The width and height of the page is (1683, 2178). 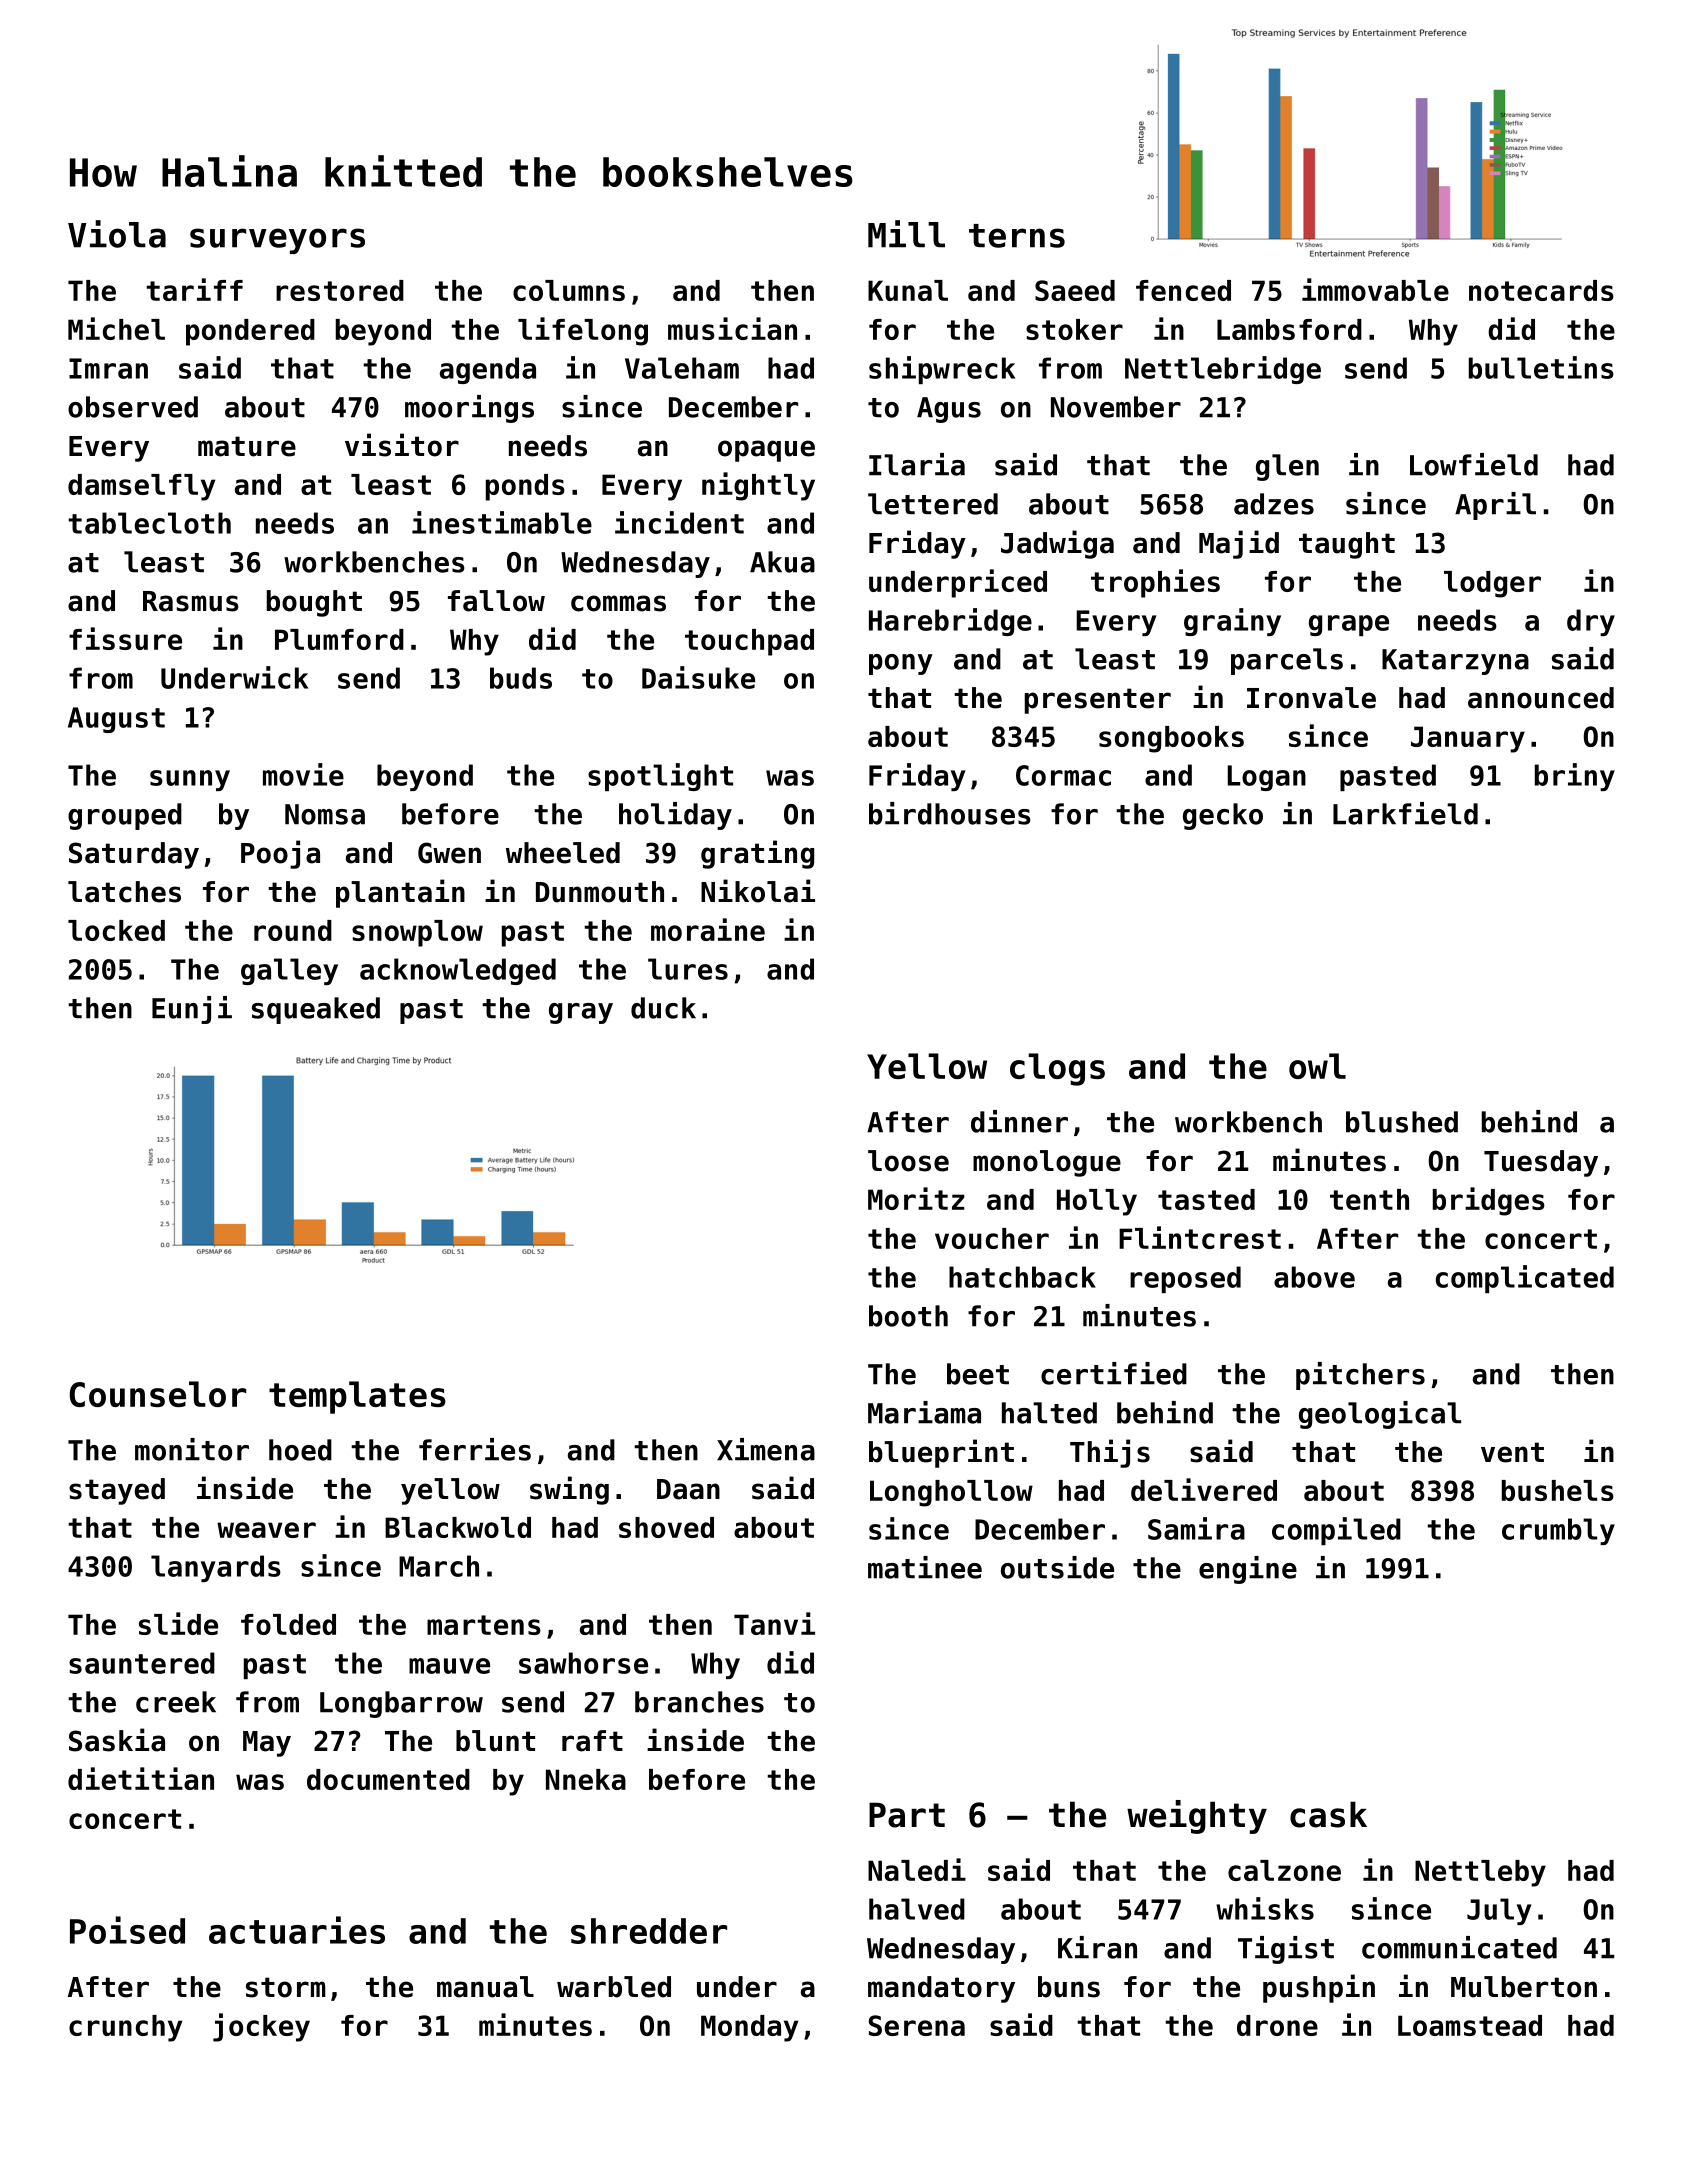 I want to click on monologue, so click(x=1047, y=1163).
